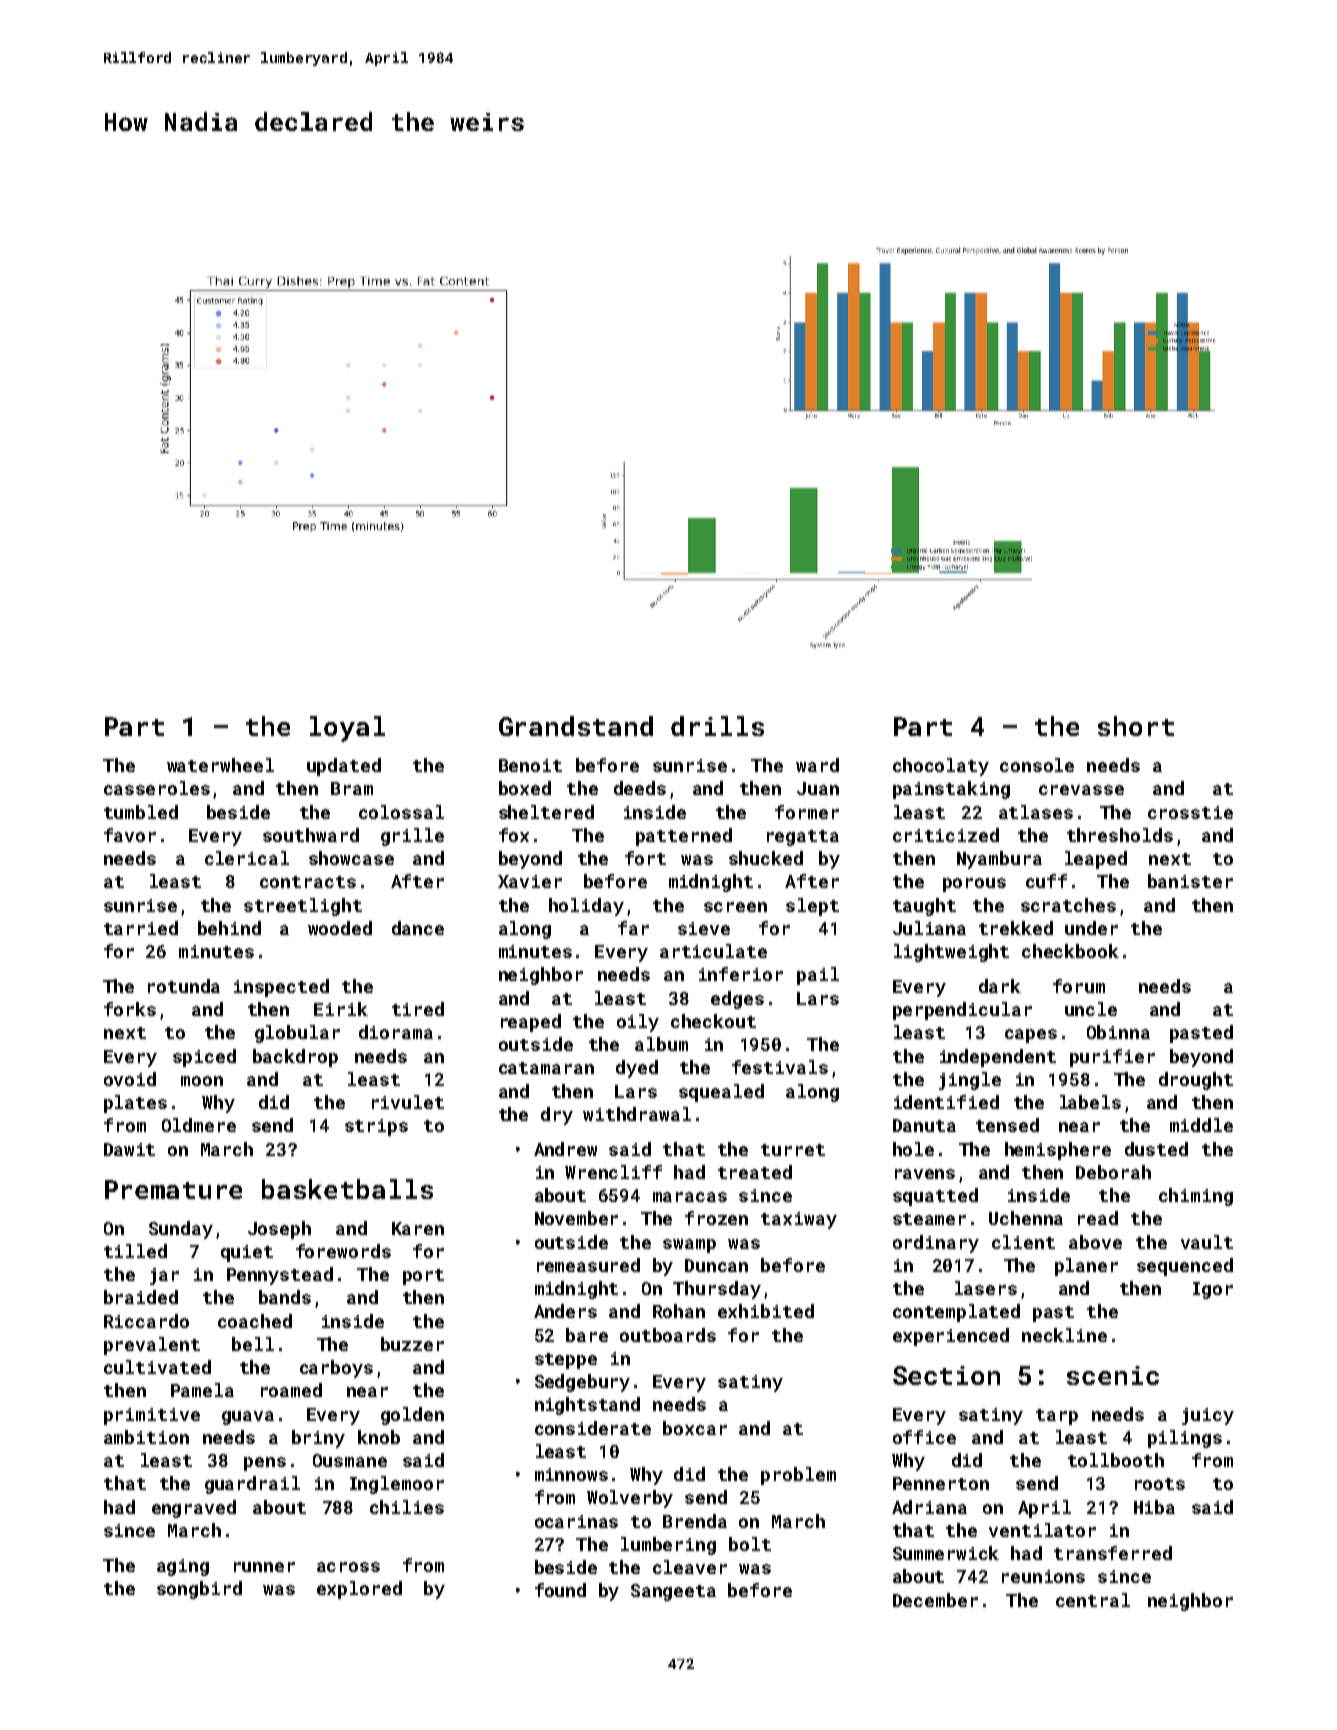 This screenshot has width=1337, height=1730. I want to click on colossal, so click(401, 812).
